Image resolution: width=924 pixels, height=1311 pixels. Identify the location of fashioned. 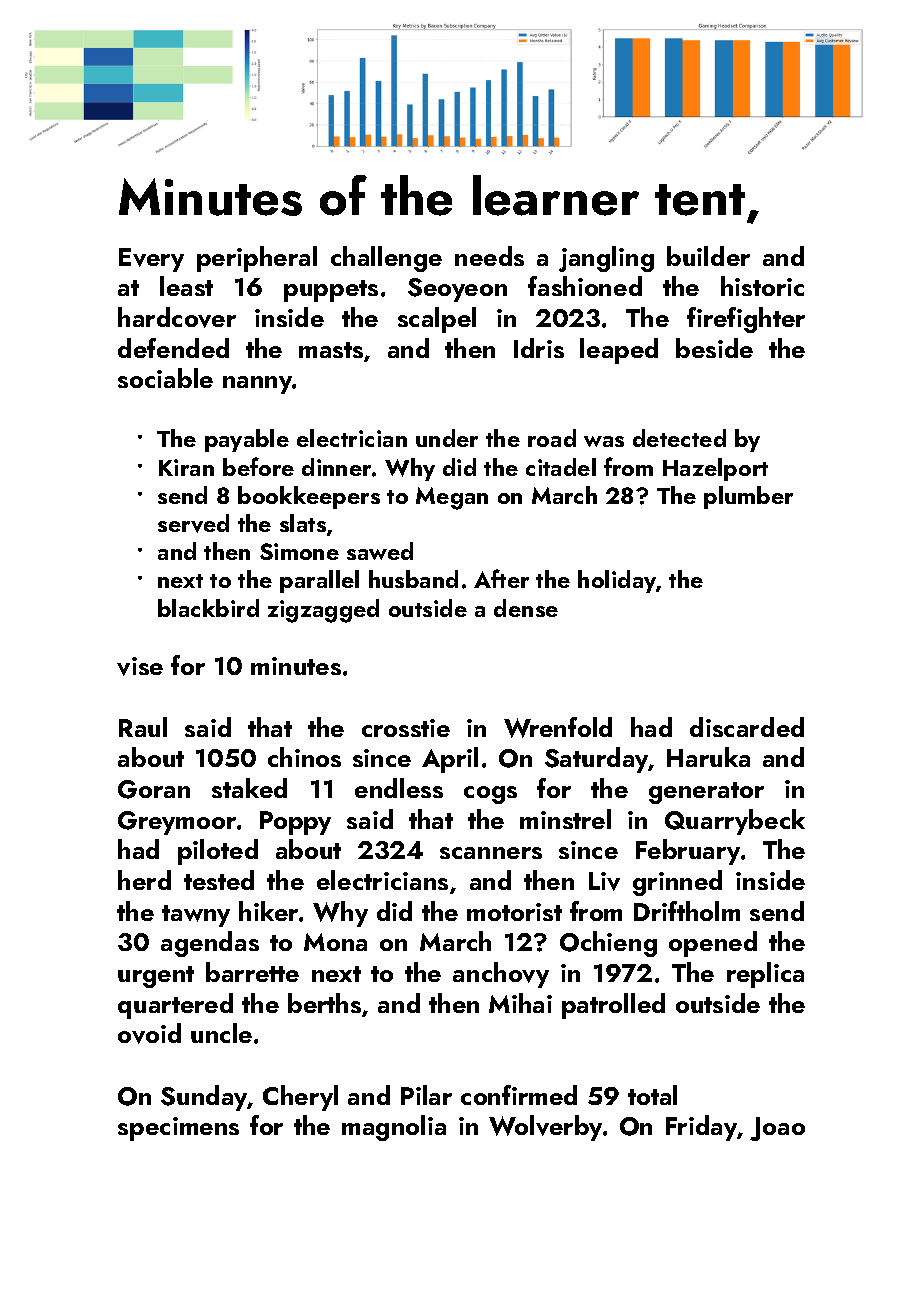
(585, 286).
